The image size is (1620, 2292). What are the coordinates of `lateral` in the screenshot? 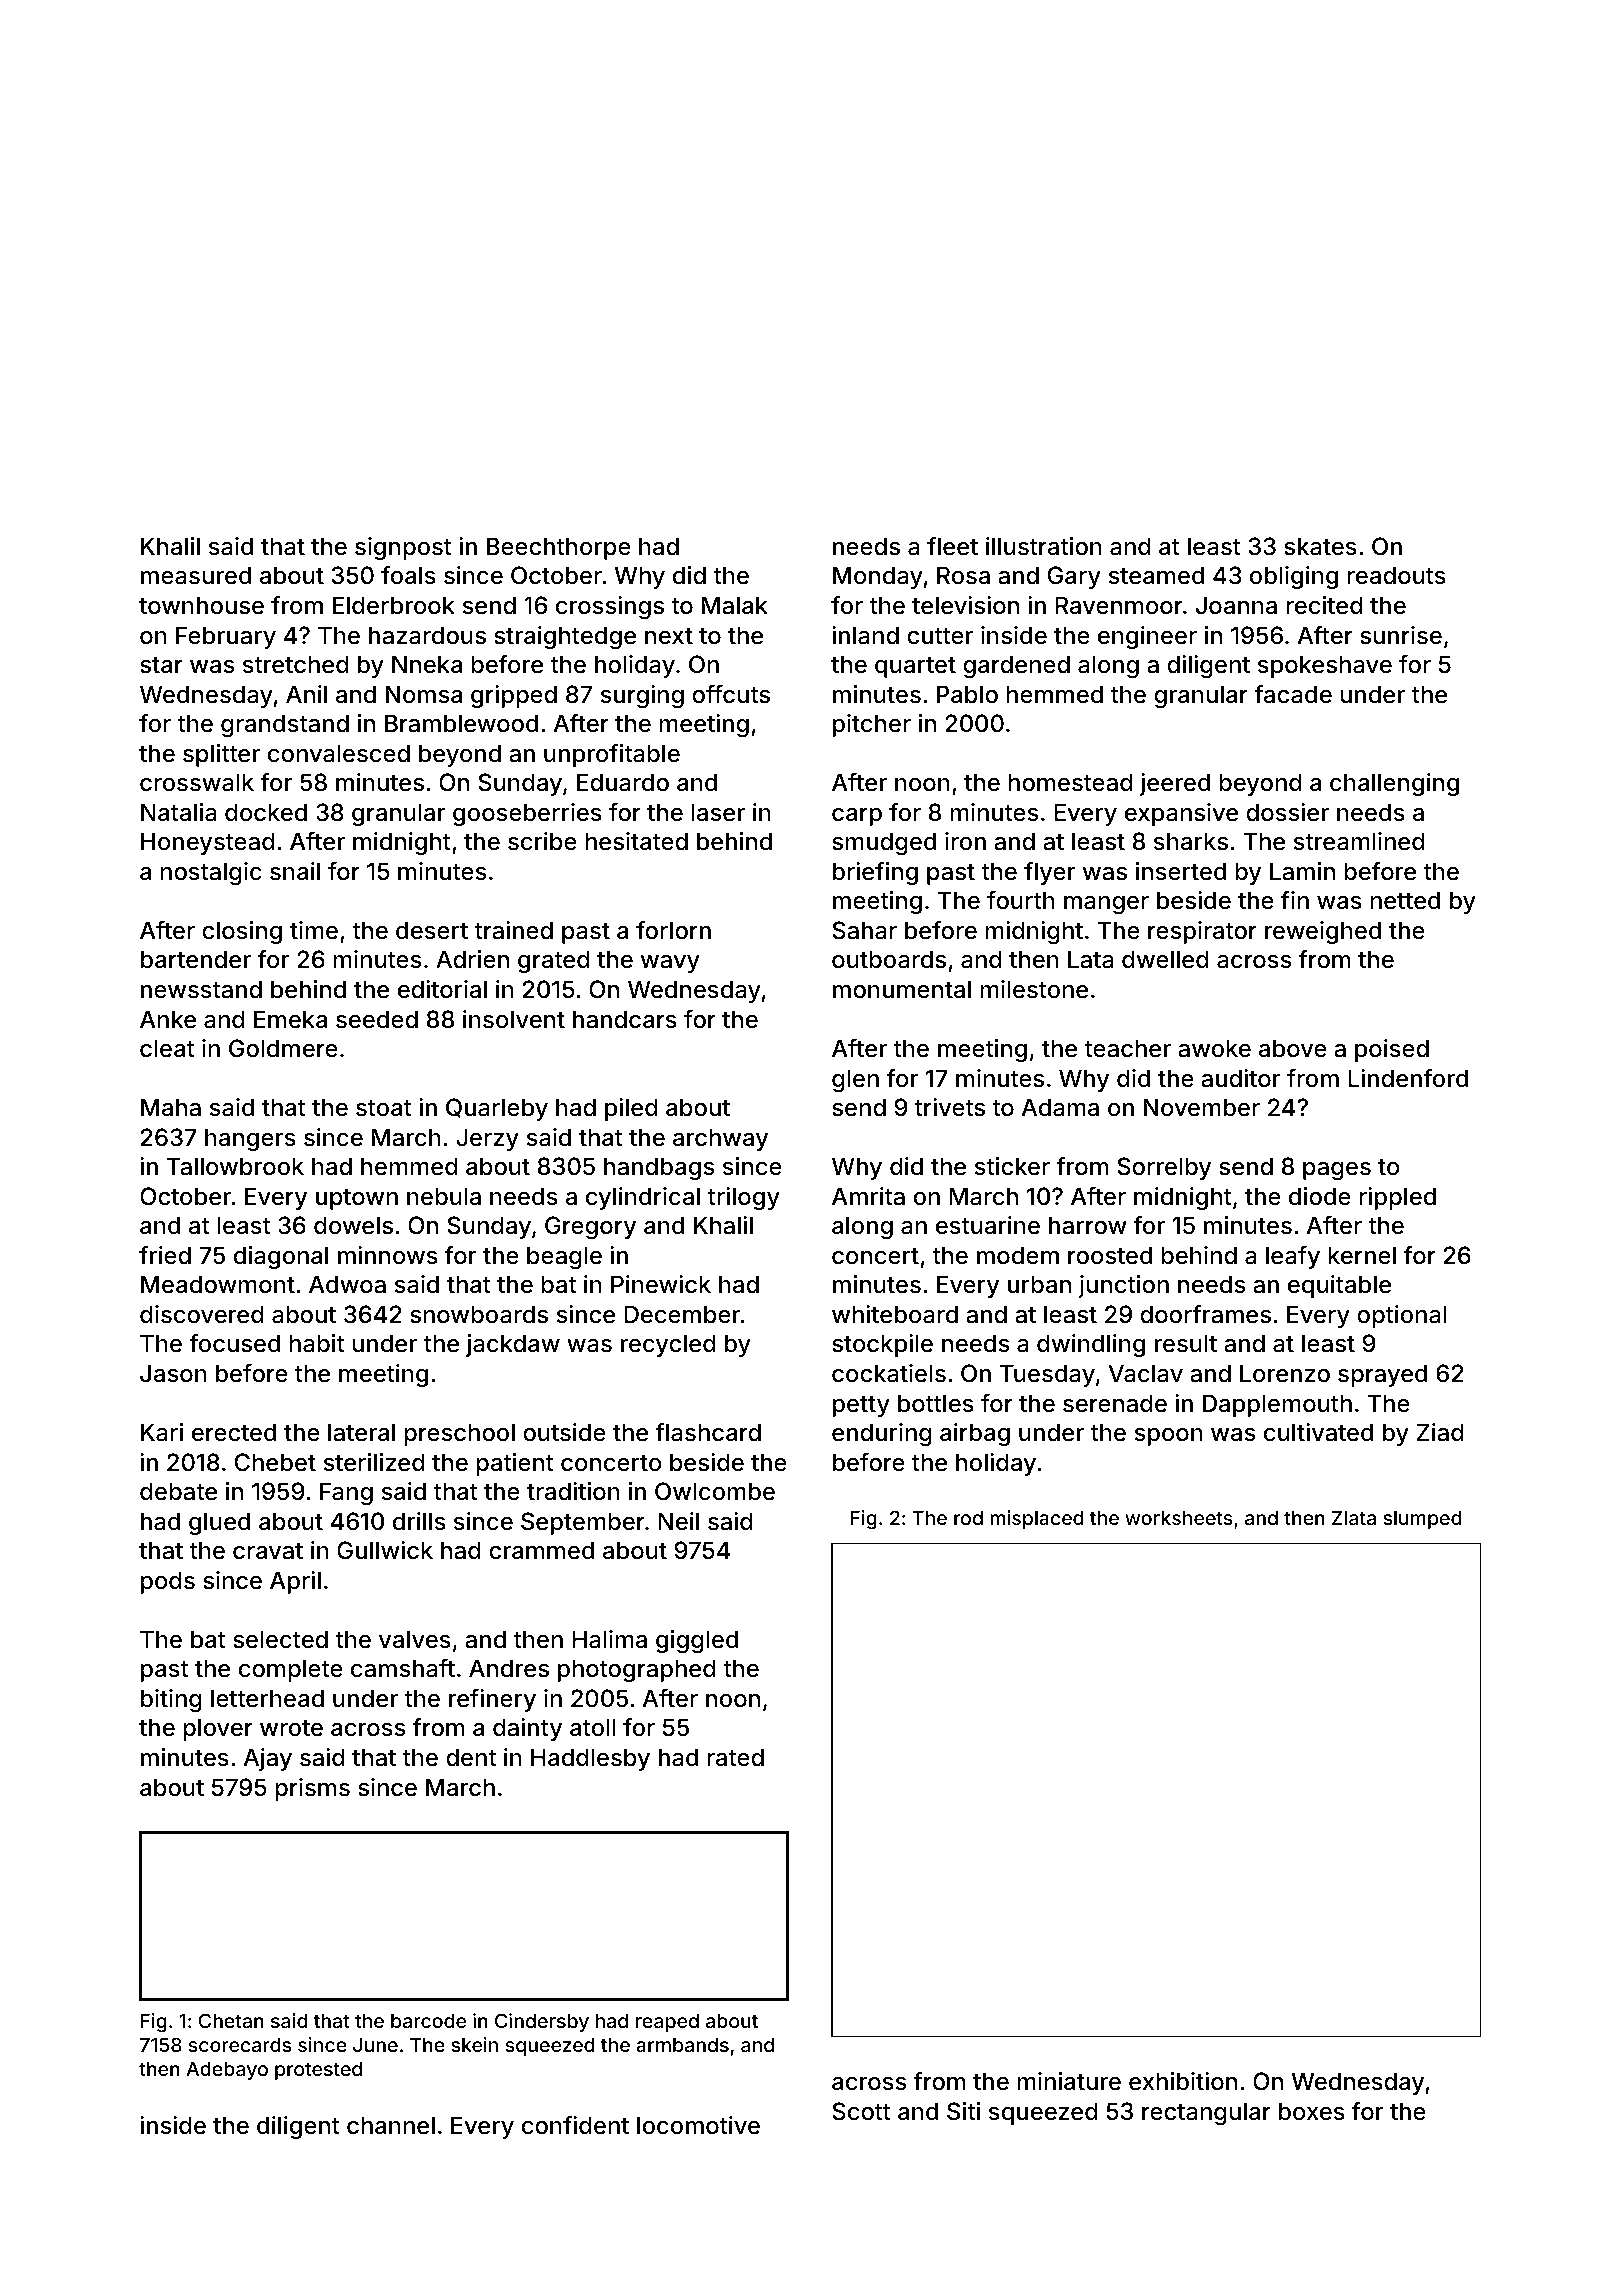 It's located at (361, 1432).
